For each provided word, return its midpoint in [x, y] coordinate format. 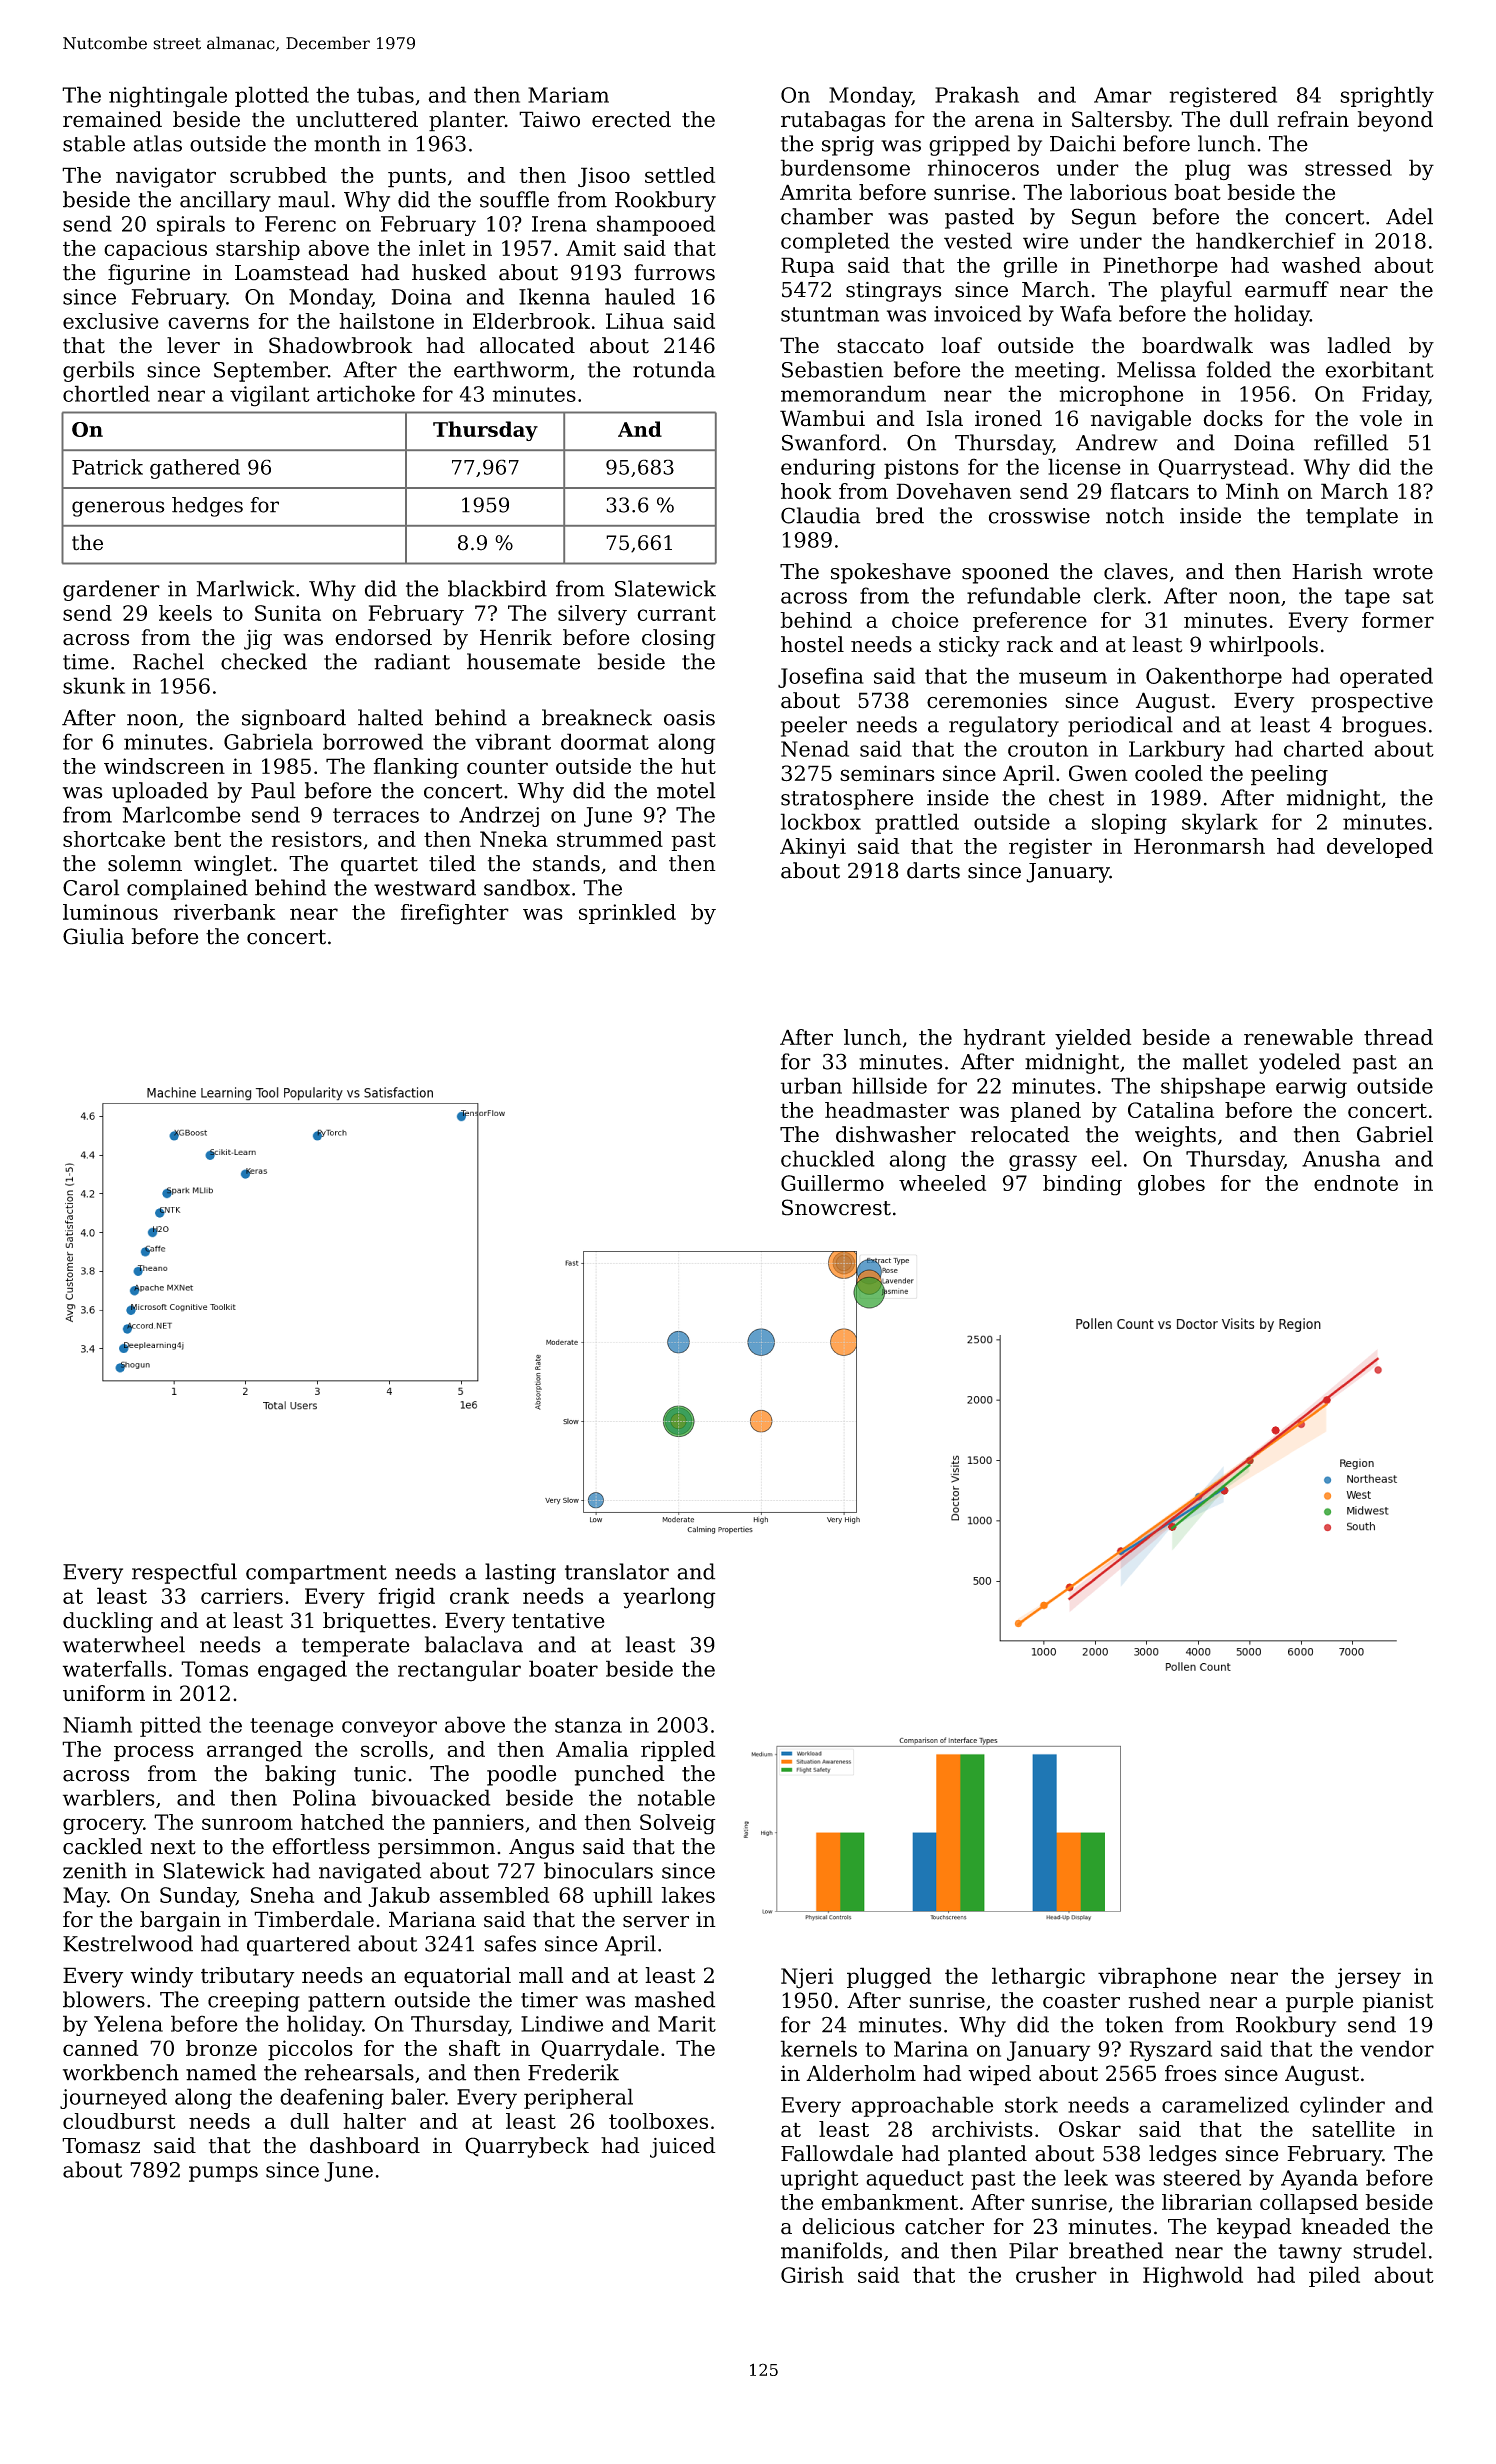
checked [264, 661]
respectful [184, 1573]
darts [933, 870]
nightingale [168, 97]
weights [1175, 1136]
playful [1196, 291]
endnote [1356, 1183]
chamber [827, 216]
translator [617, 1571]
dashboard [365, 2145]
